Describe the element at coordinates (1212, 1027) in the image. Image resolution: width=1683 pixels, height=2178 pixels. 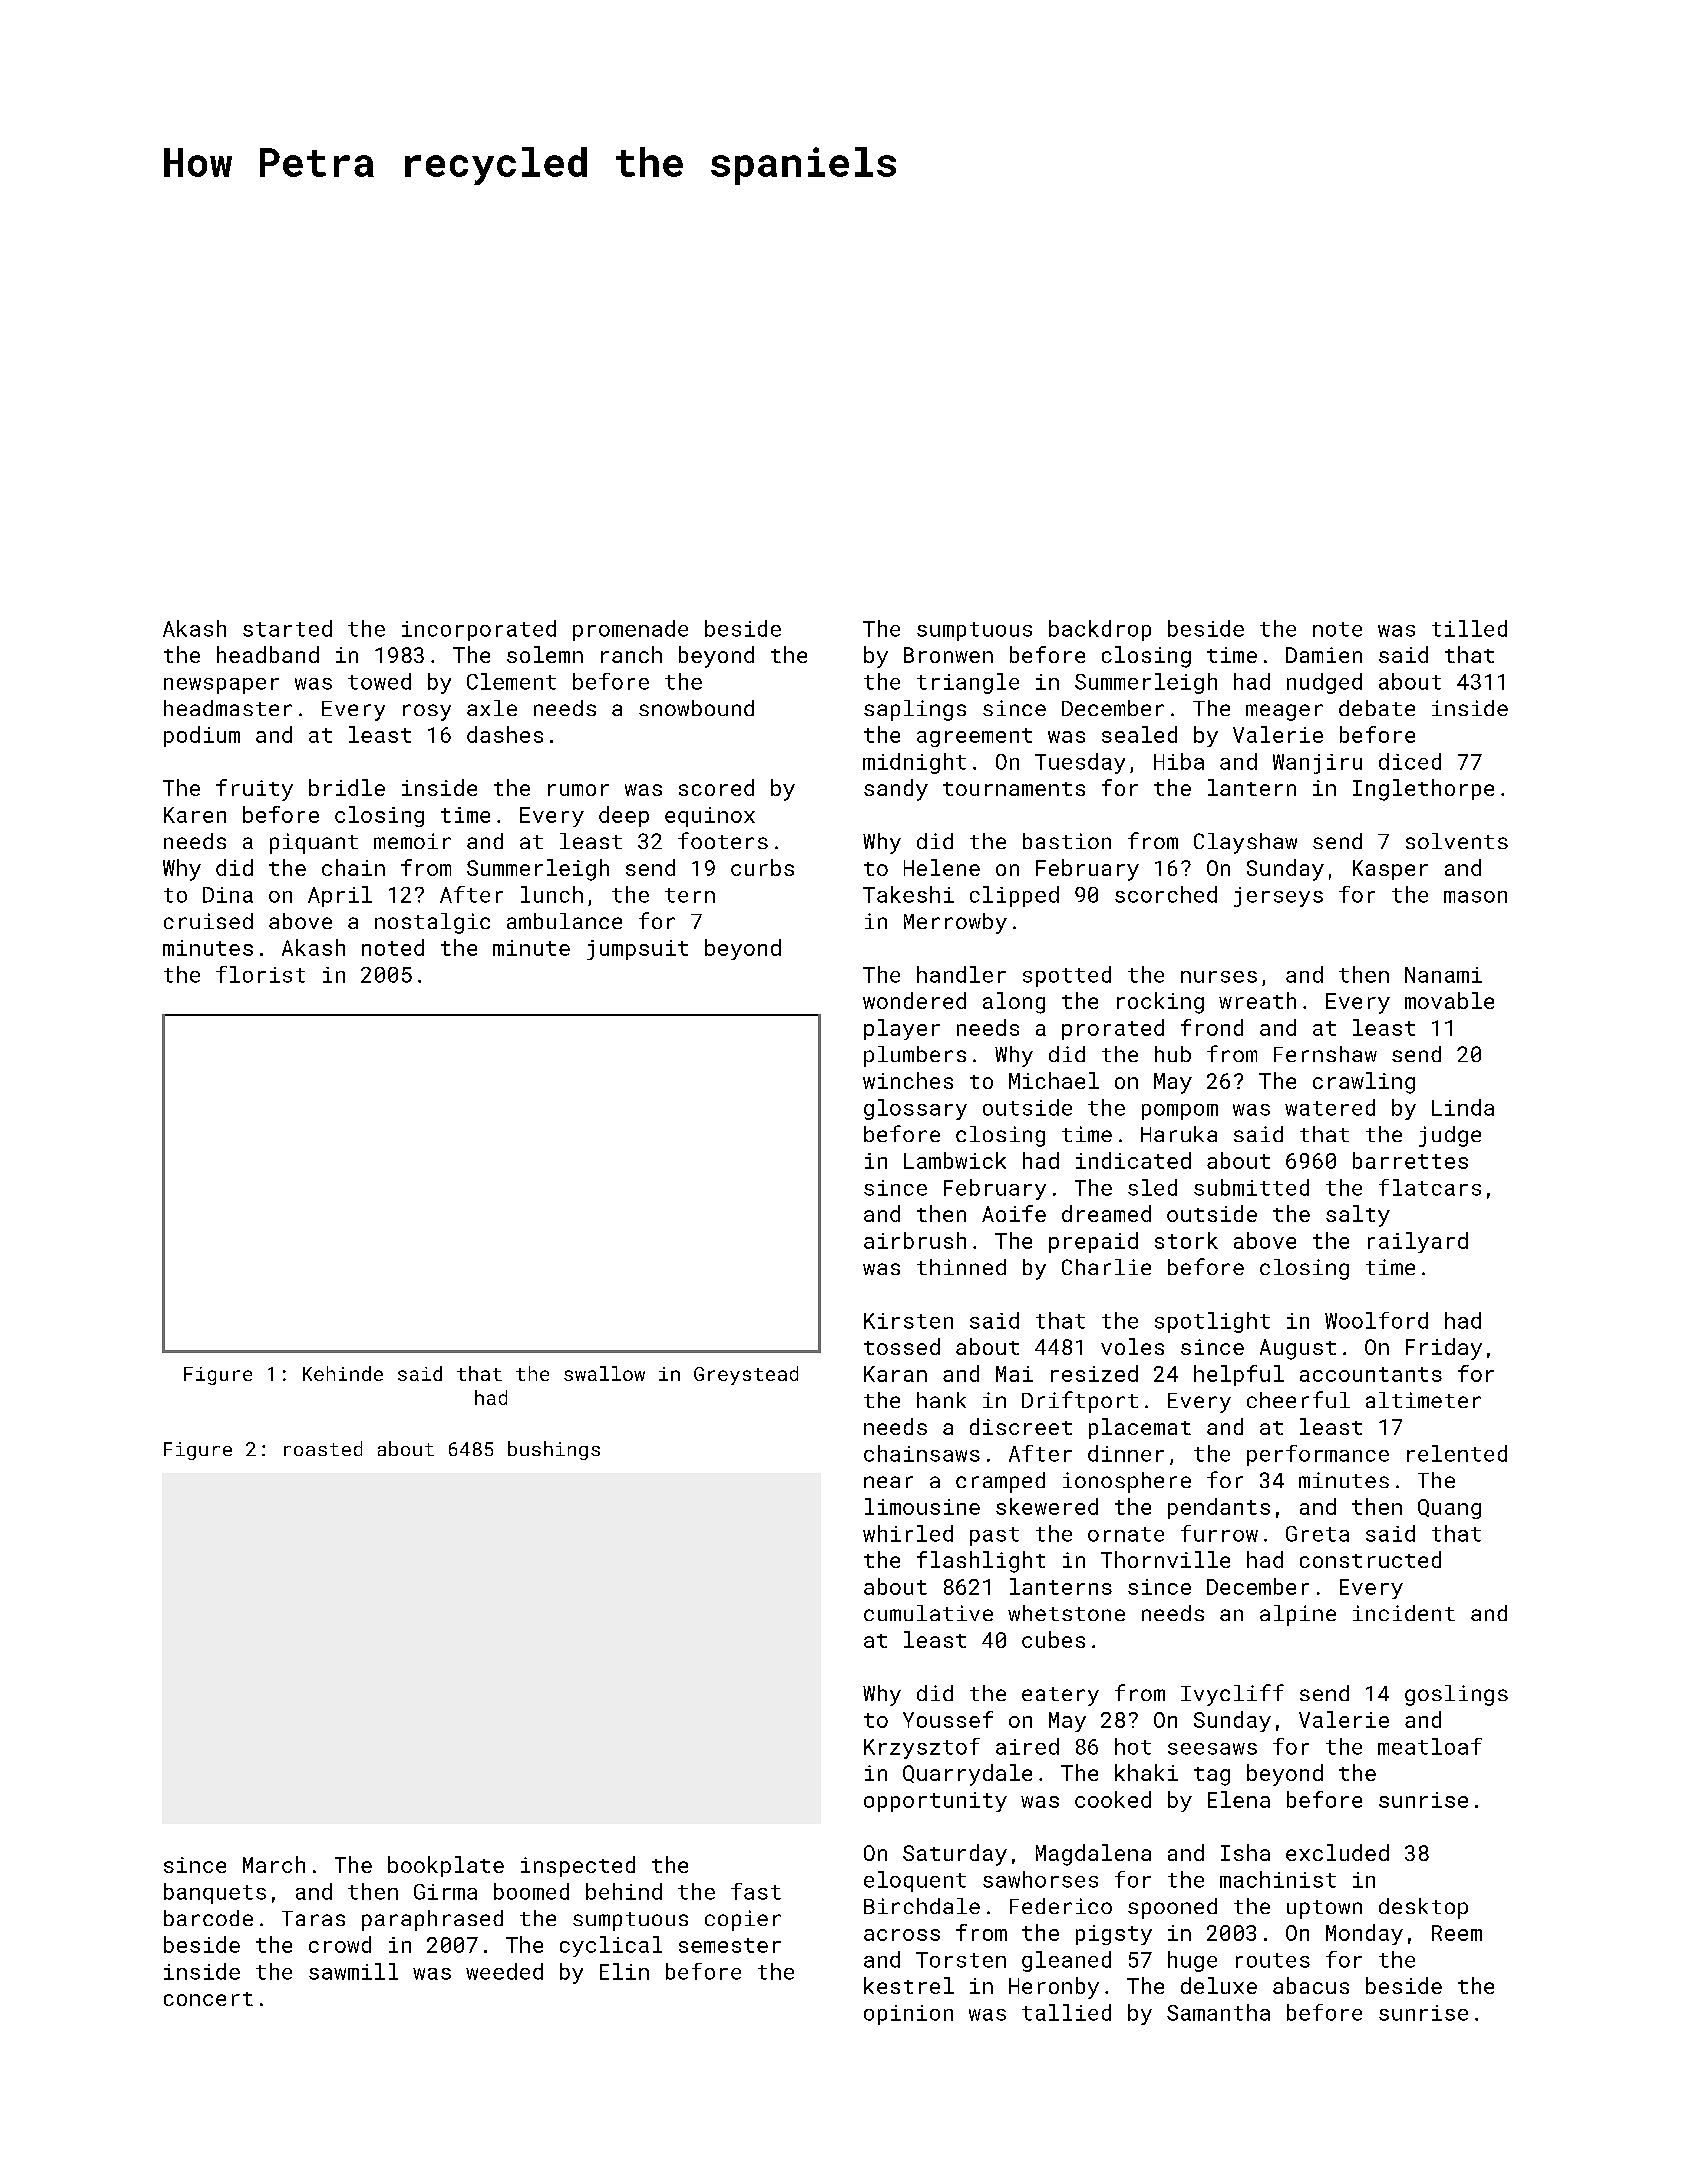
I see `frond` at that location.
